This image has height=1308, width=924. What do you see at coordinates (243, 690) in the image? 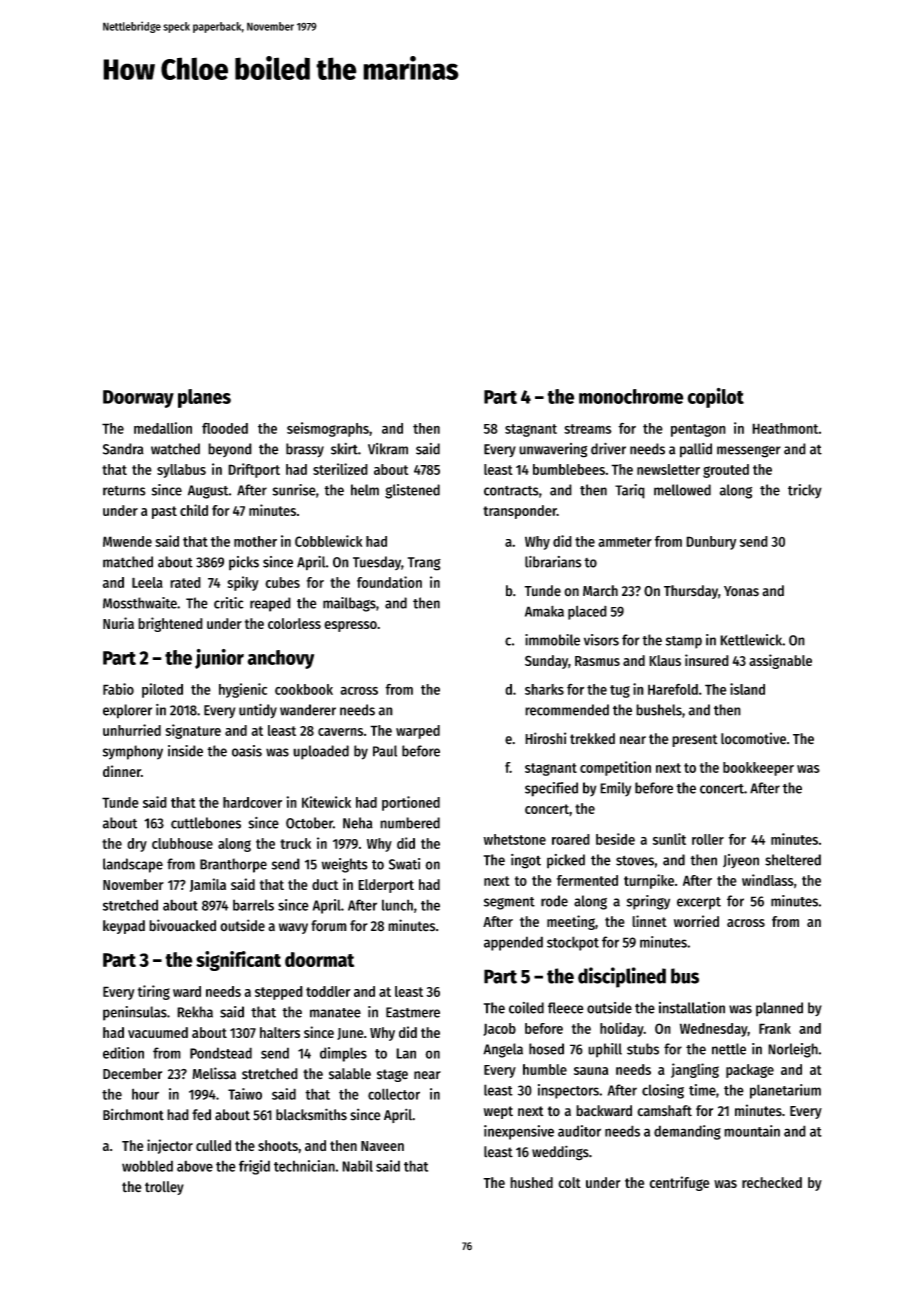
I see `hygienic` at bounding box center [243, 690].
